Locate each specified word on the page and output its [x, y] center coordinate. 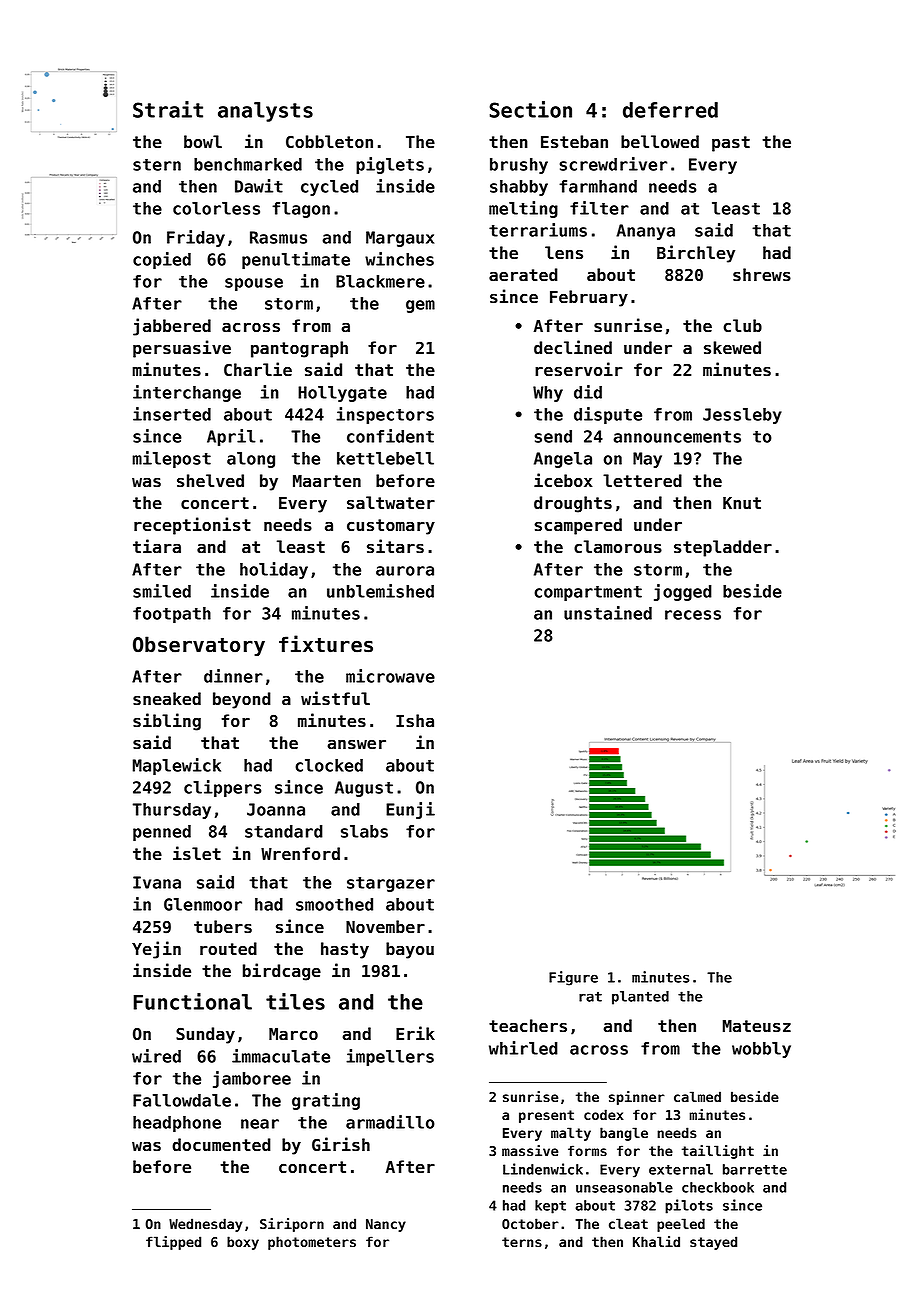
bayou [410, 950]
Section [531, 109]
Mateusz [757, 1026]
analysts [265, 112]
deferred [670, 110]
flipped [173, 1243]
